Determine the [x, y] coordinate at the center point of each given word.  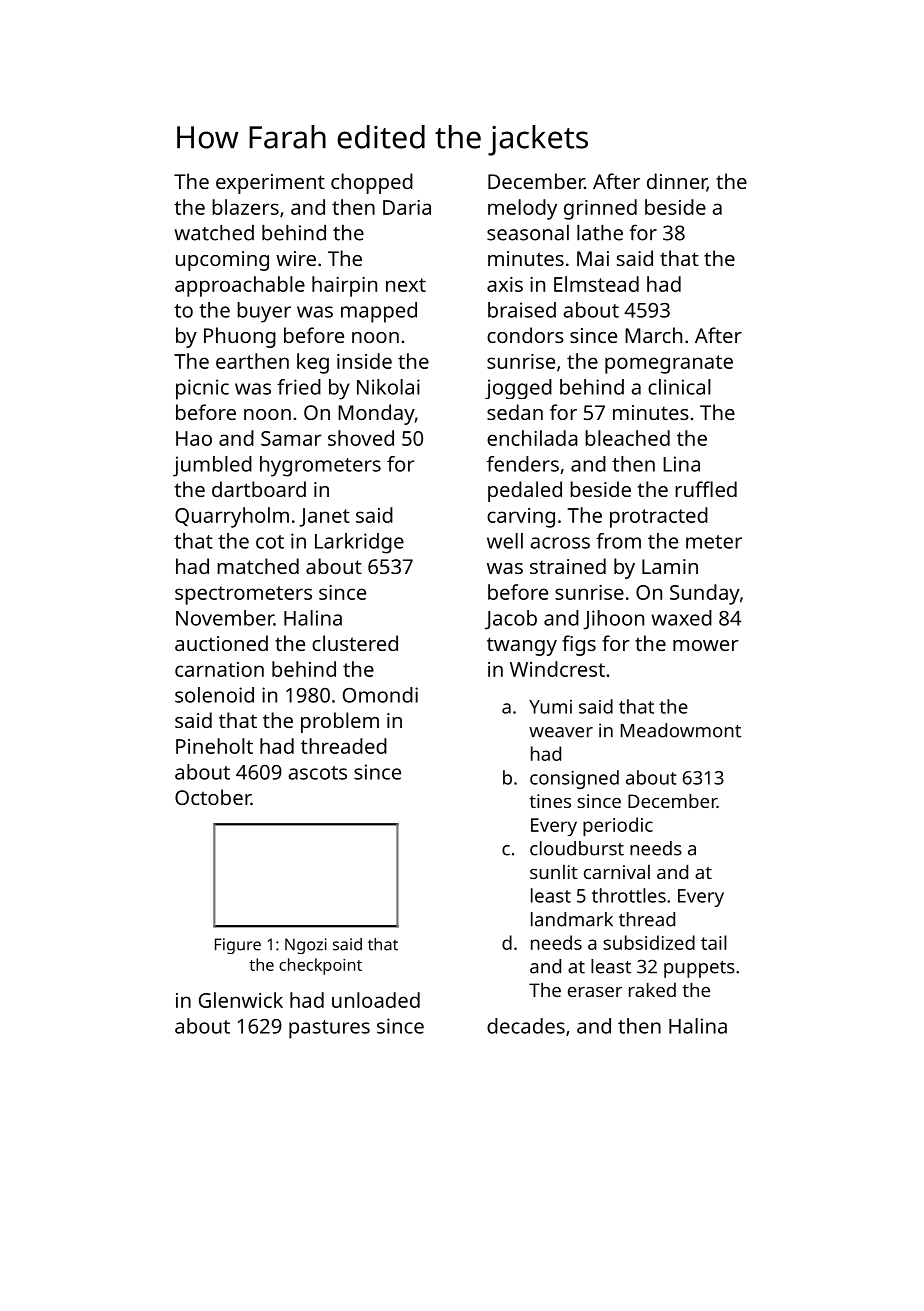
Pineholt [214, 746]
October [213, 797]
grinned [600, 209]
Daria [407, 207]
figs [579, 645]
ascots [317, 773]
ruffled [706, 489]
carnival [617, 872]
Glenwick [241, 1000]
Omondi [380, 695]
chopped [372, 183]
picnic [202, 389]
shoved [361, 438]
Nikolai [388, 387]
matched [258, 566]
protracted [659, 517]
